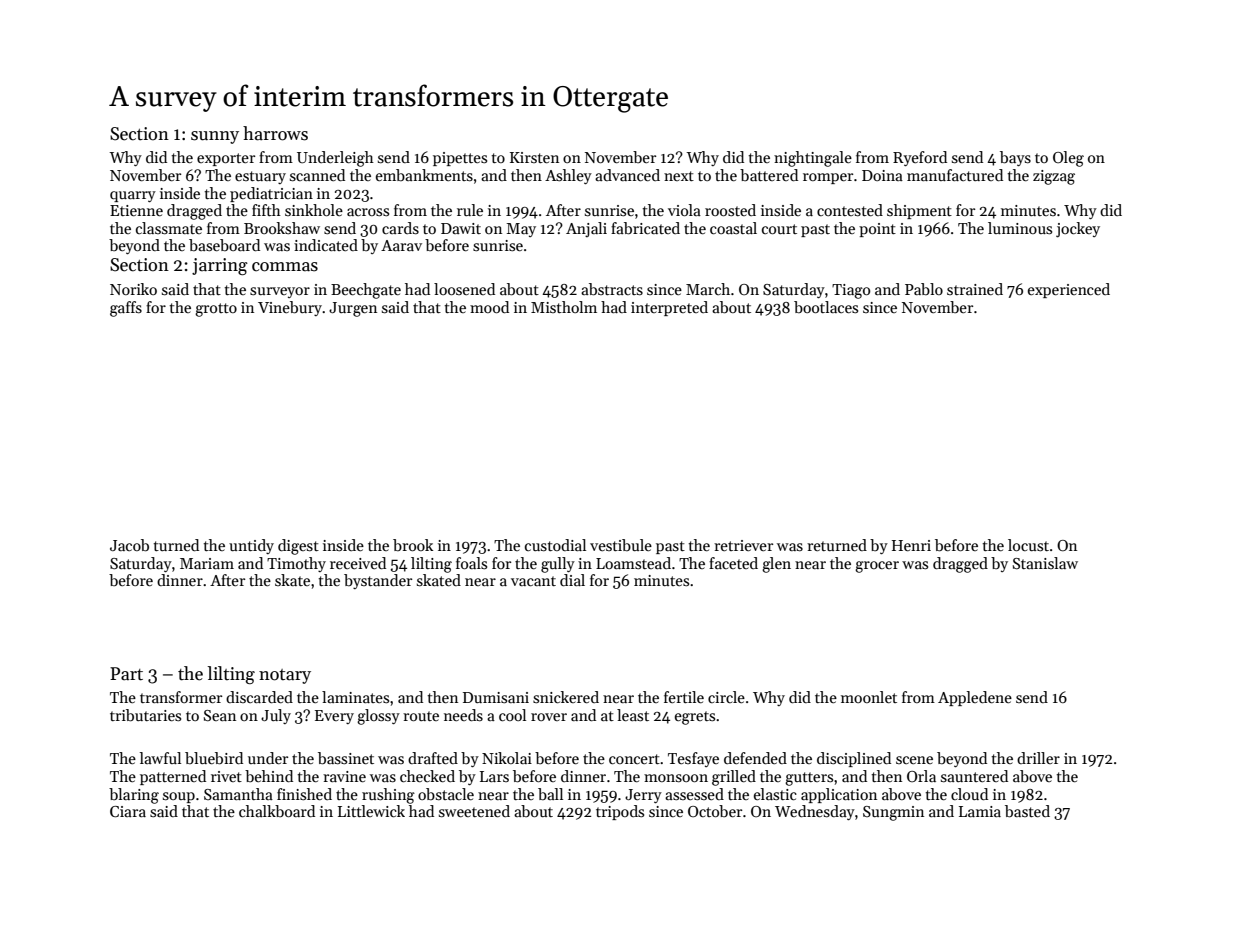  Describe the element at coordinates (534, 157) in the document. I see `Kirsten` at that location.
